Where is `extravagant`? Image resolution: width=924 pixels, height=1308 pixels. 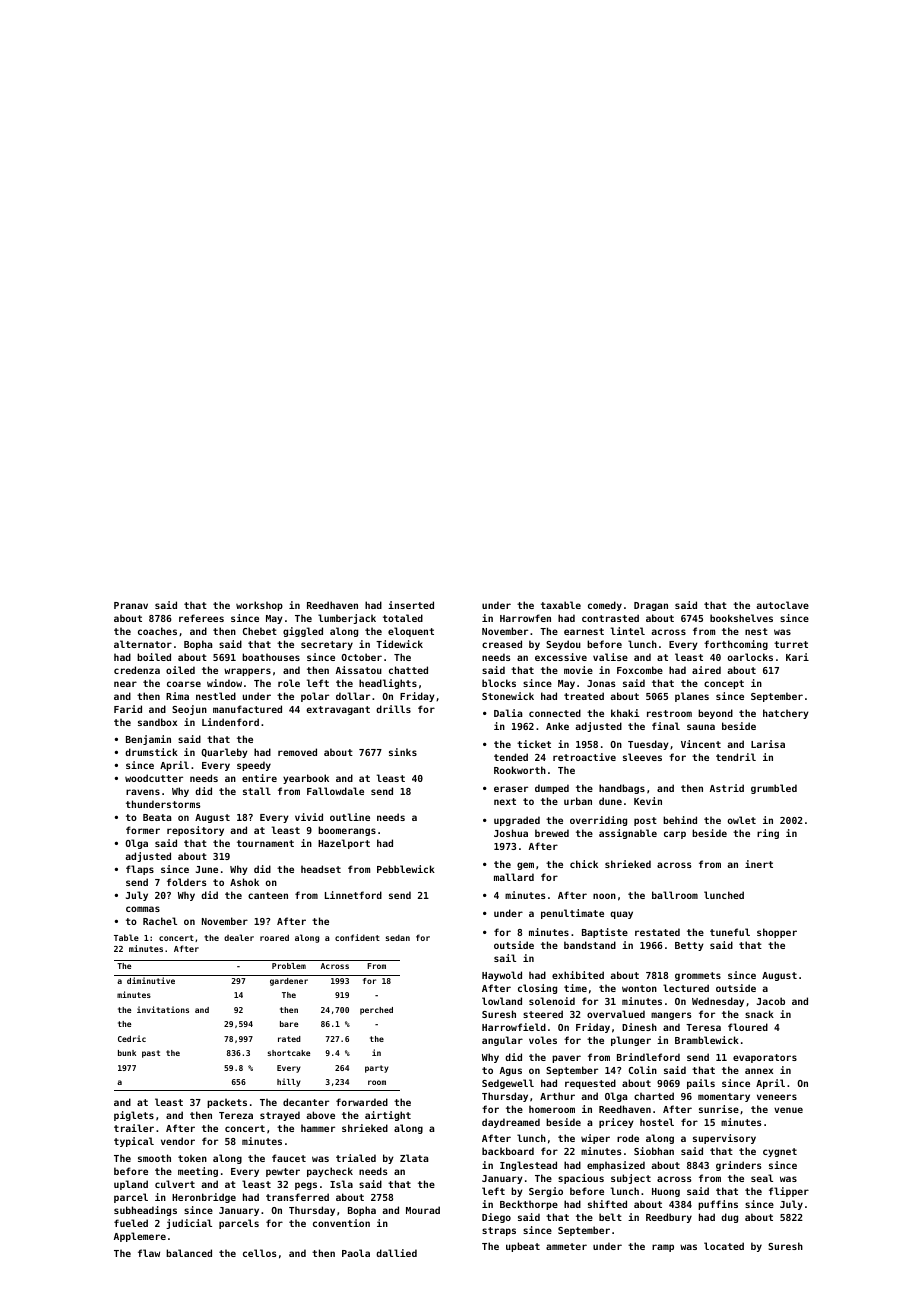 extravagant is located at coordinates (338, 710).
